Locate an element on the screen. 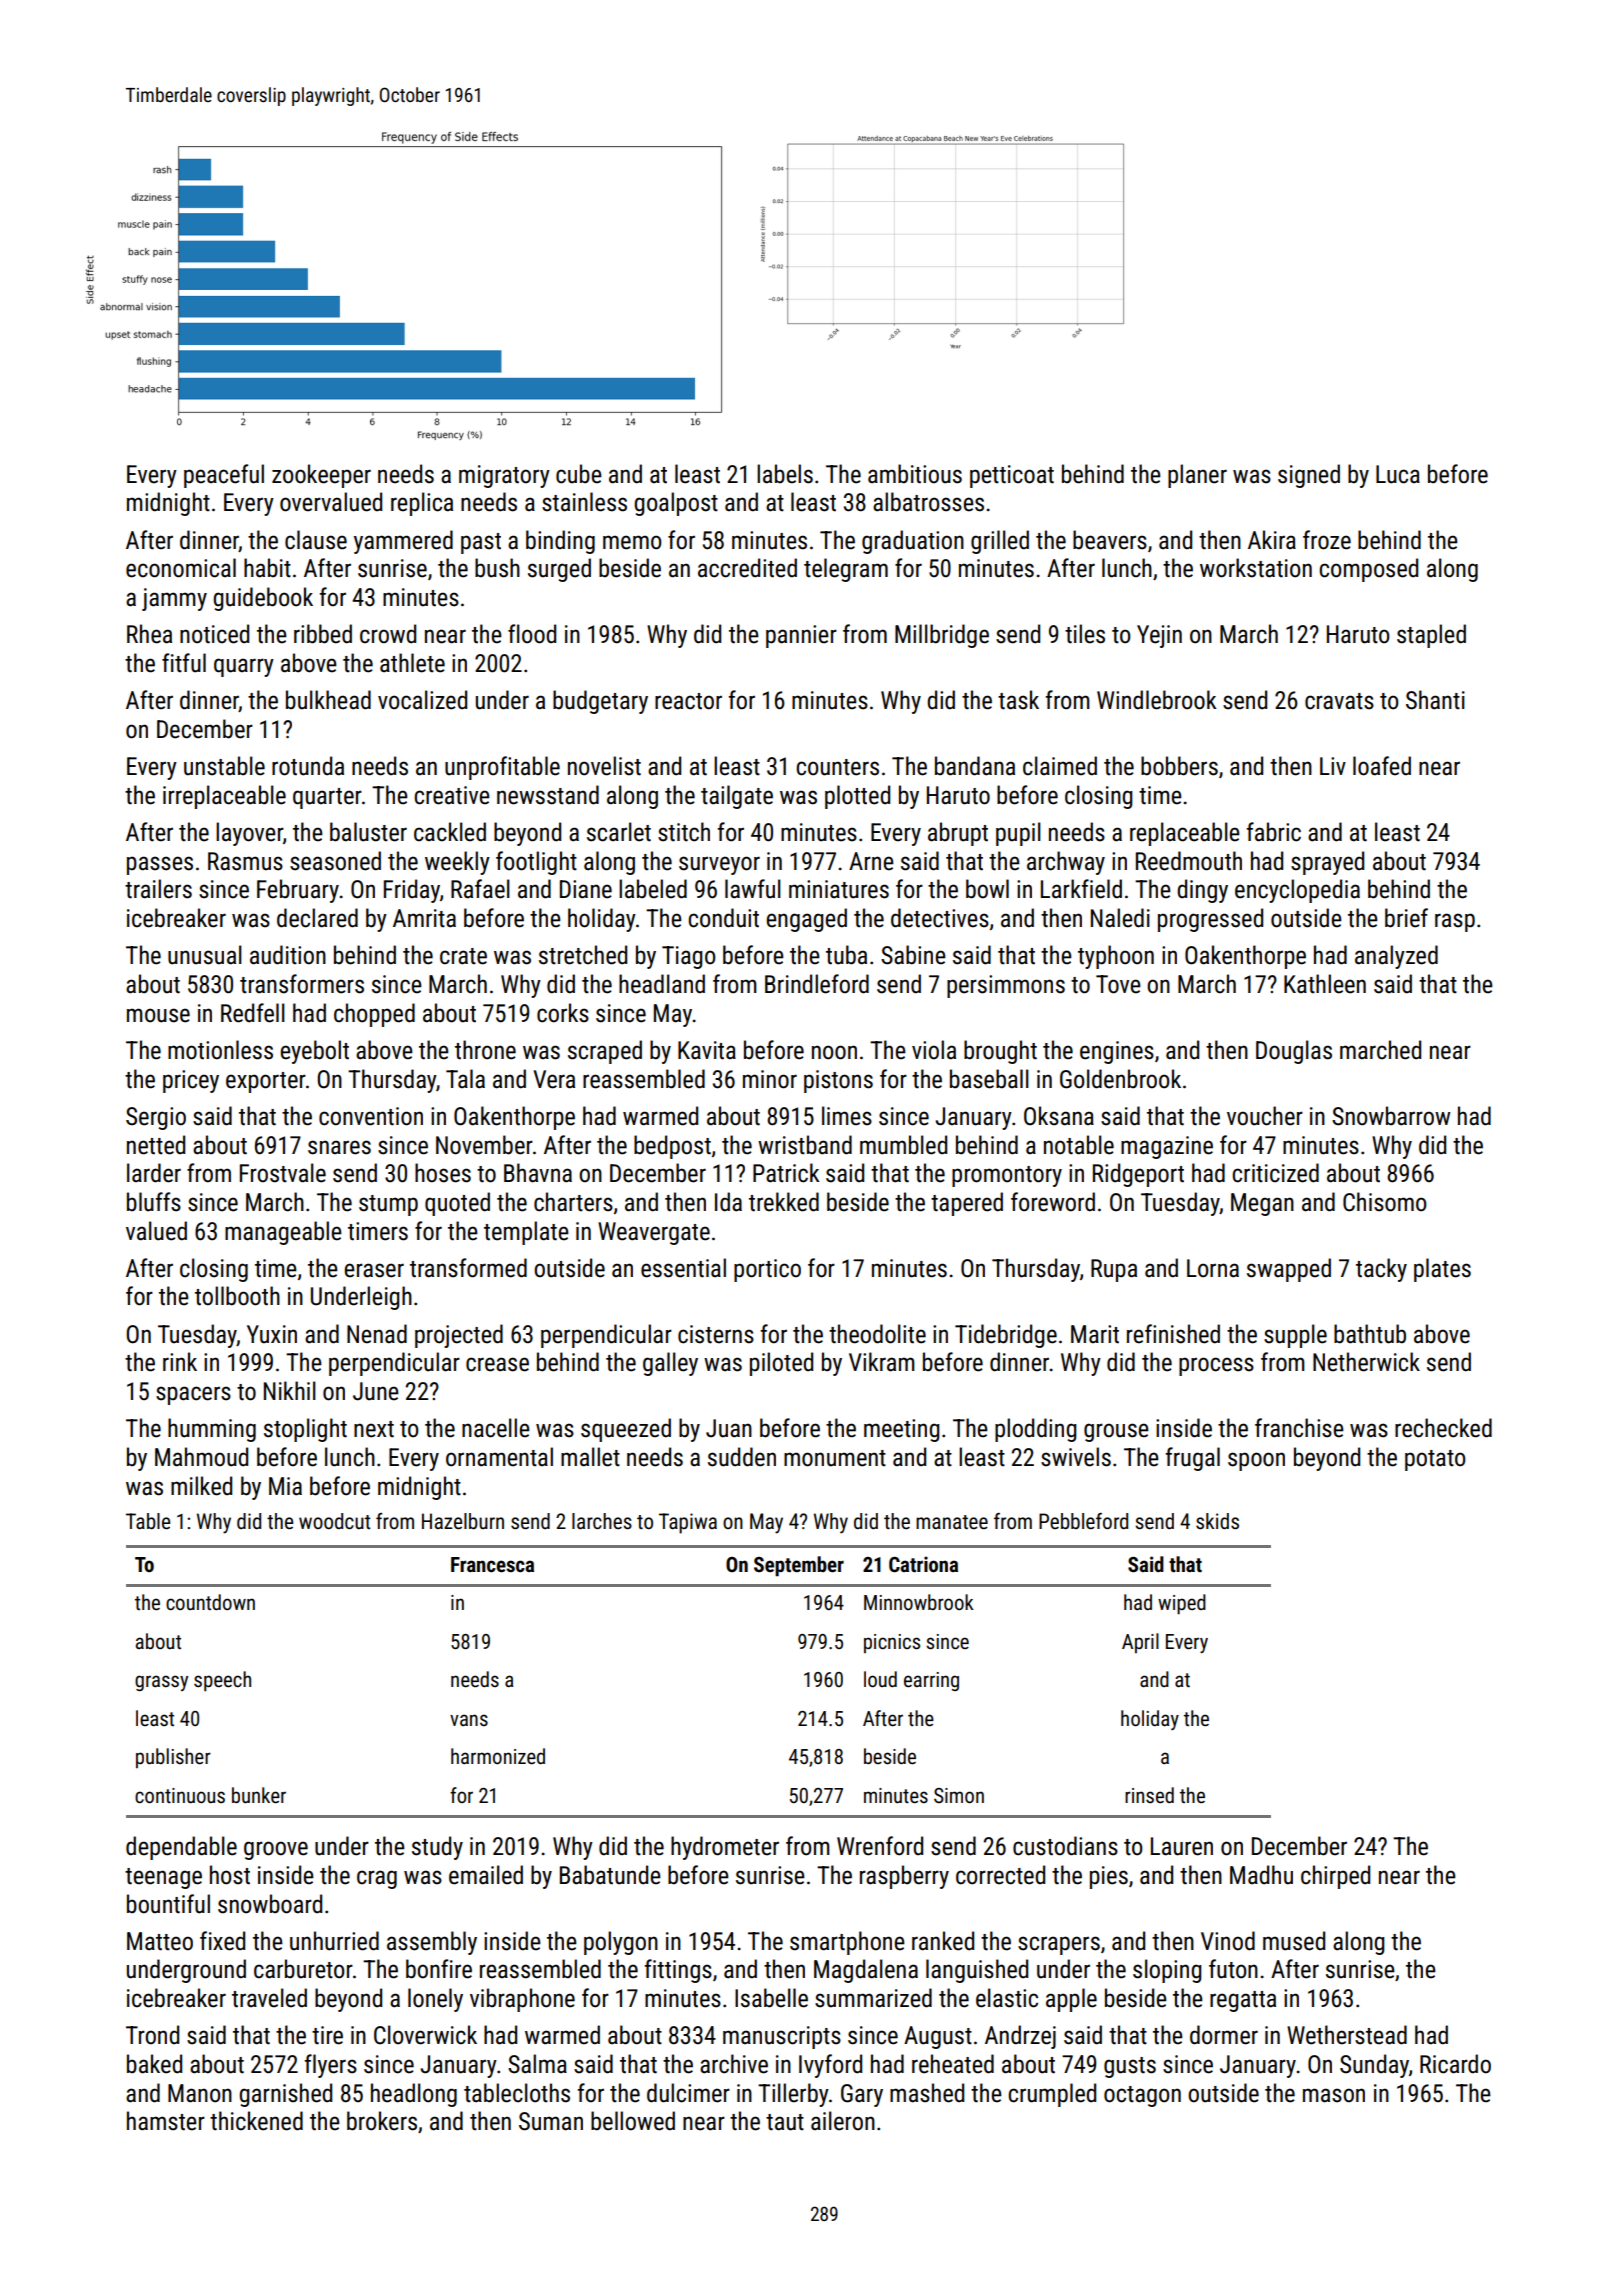 Image resolution: width=1620 pixels, height=2292 pixels. reactor is located at coordinates (688, 701).
